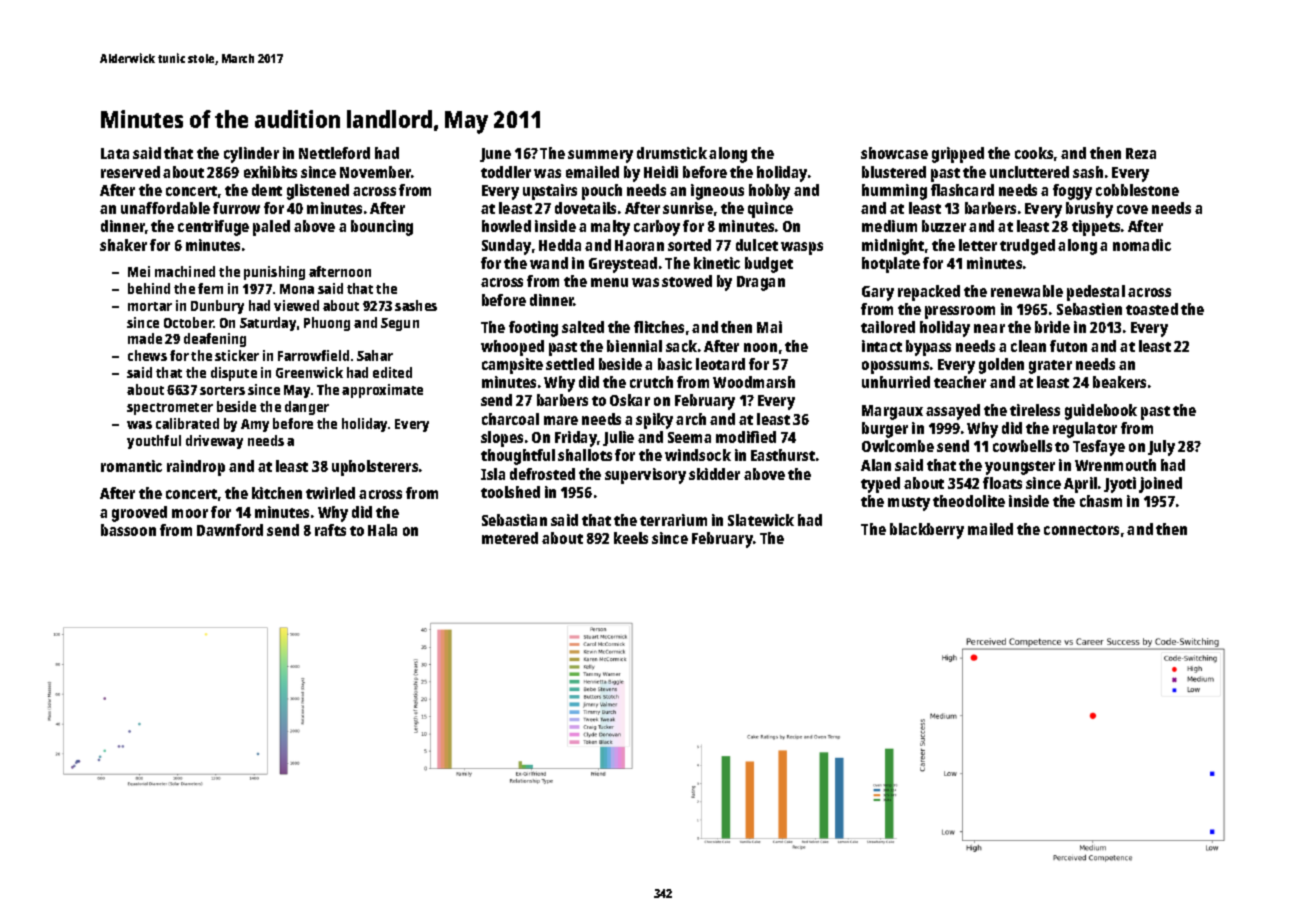 The height and width of the screenshot is (924, 1308). Describe the element at coordinates (510, 538) in the screenshot. I see `metered` at that location.
